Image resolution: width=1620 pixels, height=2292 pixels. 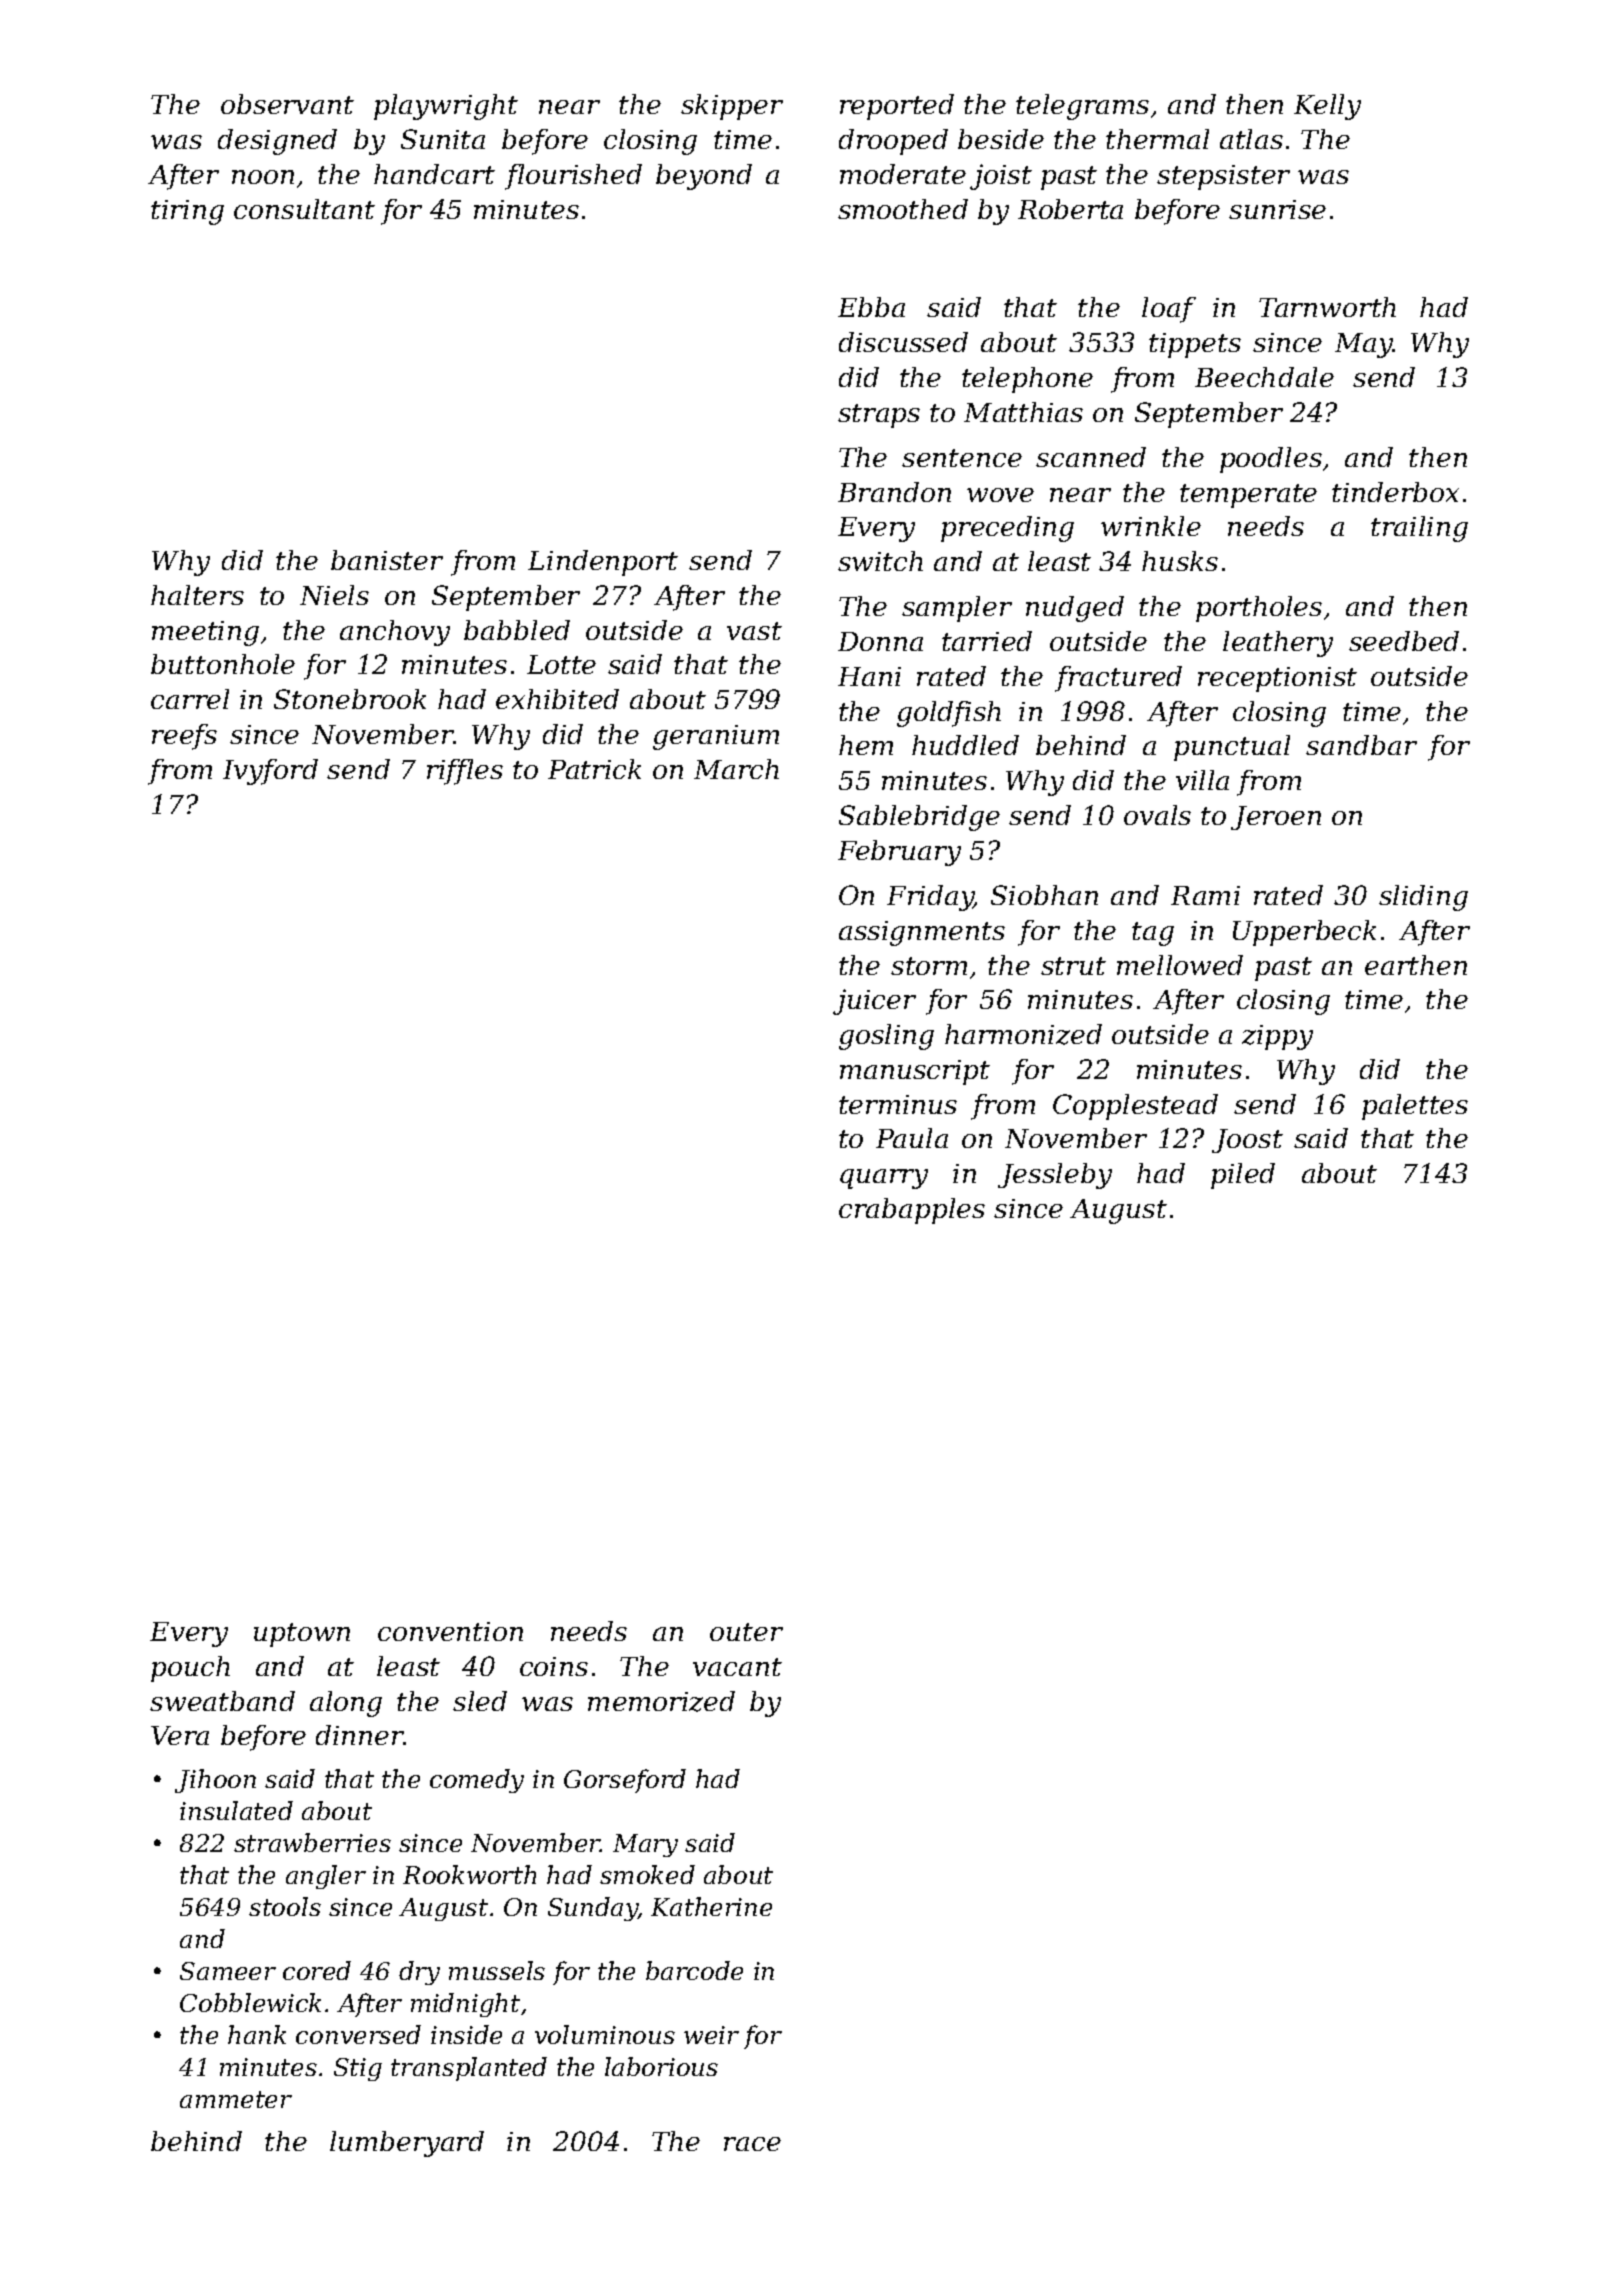 What do you see at coordinates (270, 772) in the image?
I see `Ivyford` at bounding box center [270, 772].
